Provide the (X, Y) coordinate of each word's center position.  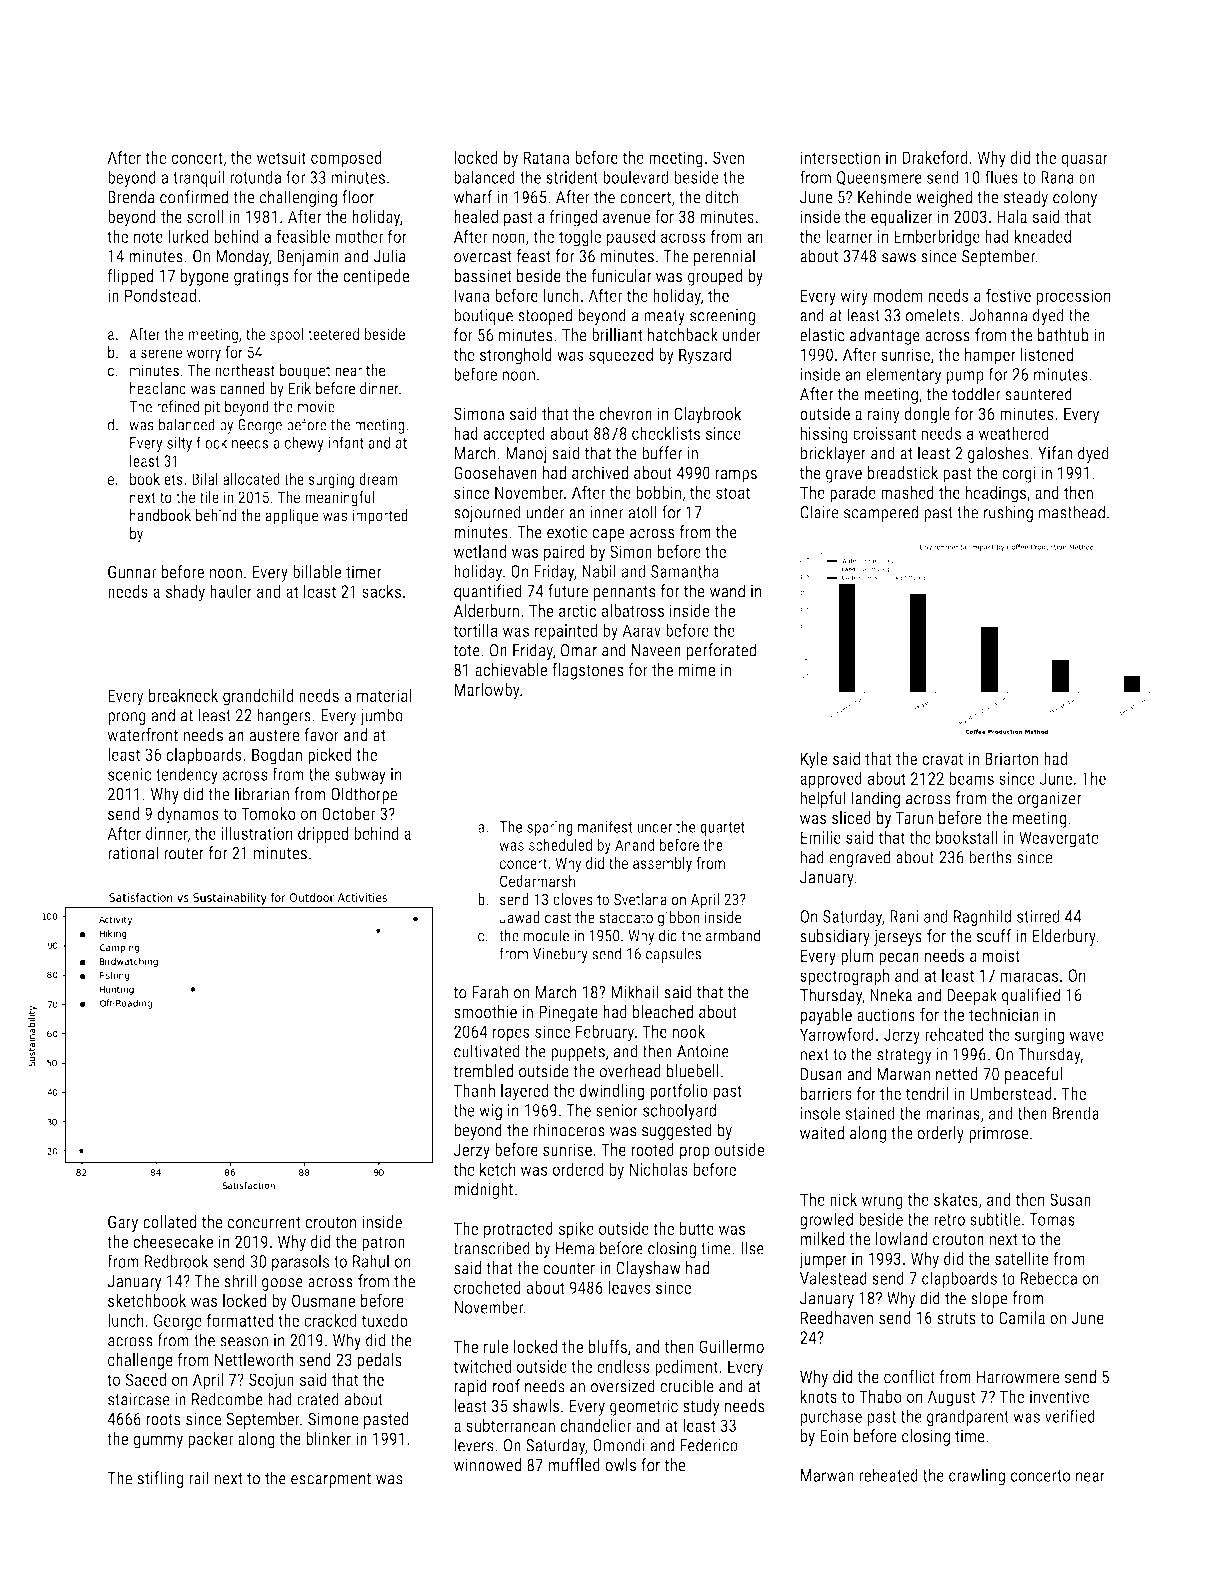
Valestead (833, 1278)
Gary (123, 1223)
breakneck (183, 695)
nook (688, 1031)
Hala (1012, 216)
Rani (904, 916)
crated (318, 1399)
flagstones (588, 671)
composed (346, 159)
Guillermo (731, 1346)
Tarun (914, 818)
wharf (473, 197)
